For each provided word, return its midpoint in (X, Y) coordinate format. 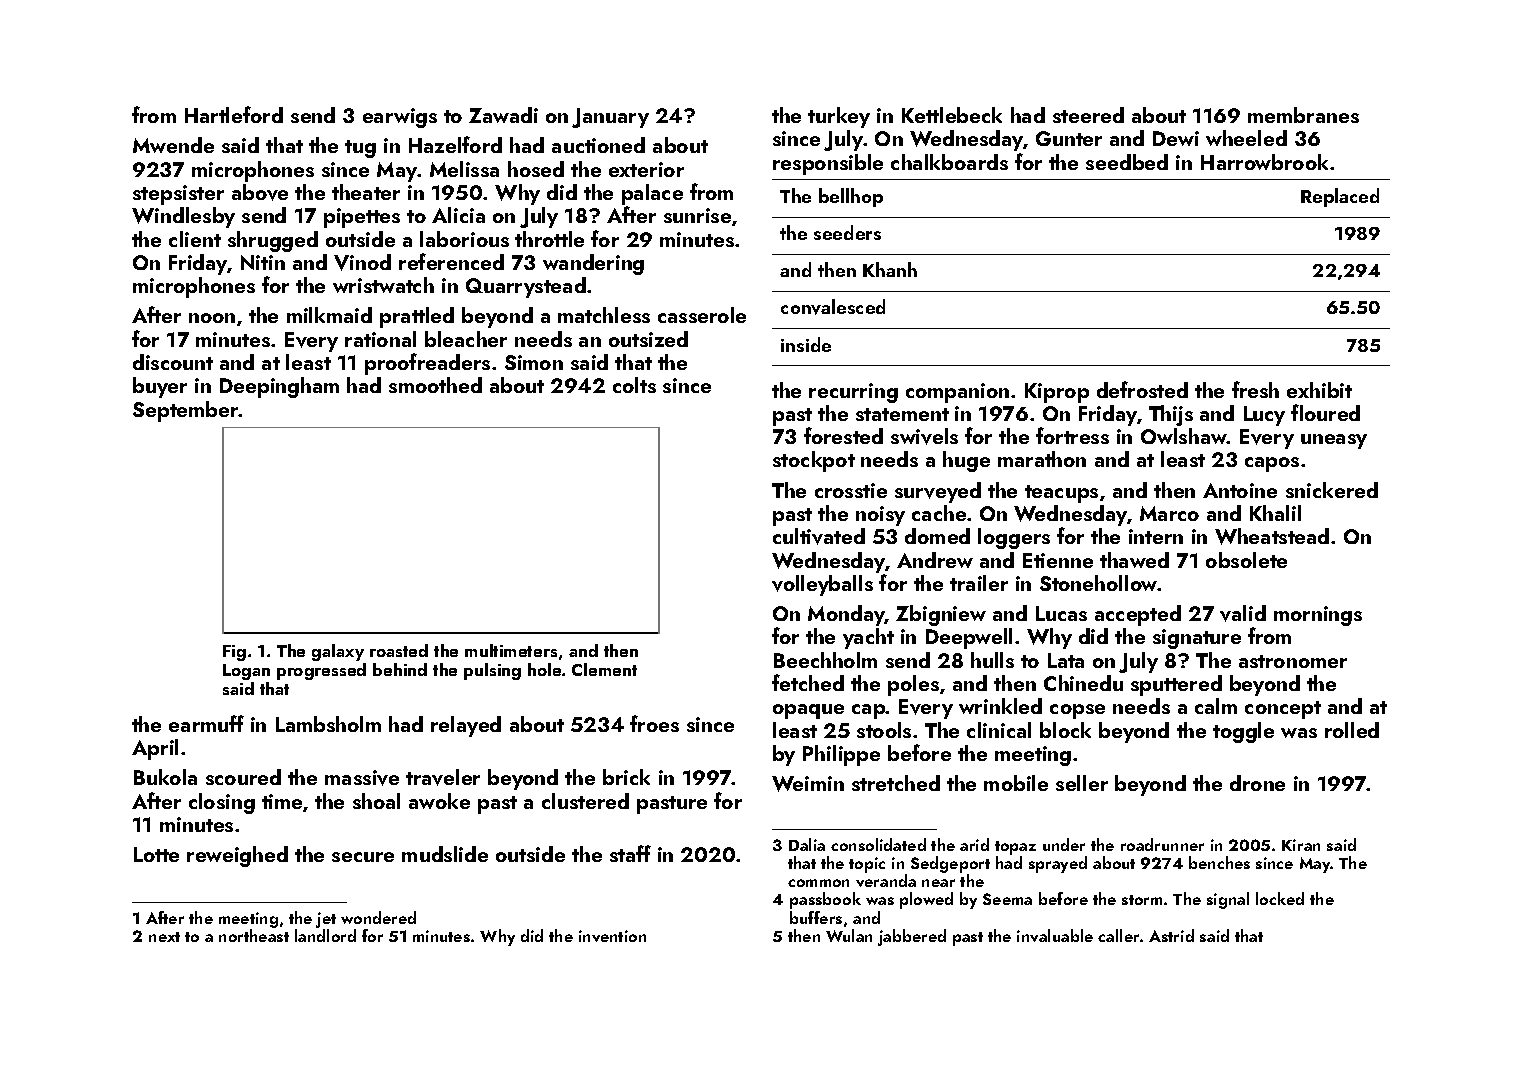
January (610, 118)
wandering (593, 264)
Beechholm (825, 660)
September (186, 411)
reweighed (237, 856)
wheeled (1246, 138)
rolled (1352, 730)
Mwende (173, 145)
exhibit (1319, 390)
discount (173, 362)
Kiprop (1057, 393)
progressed (321, 671)
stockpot (814, 461)
